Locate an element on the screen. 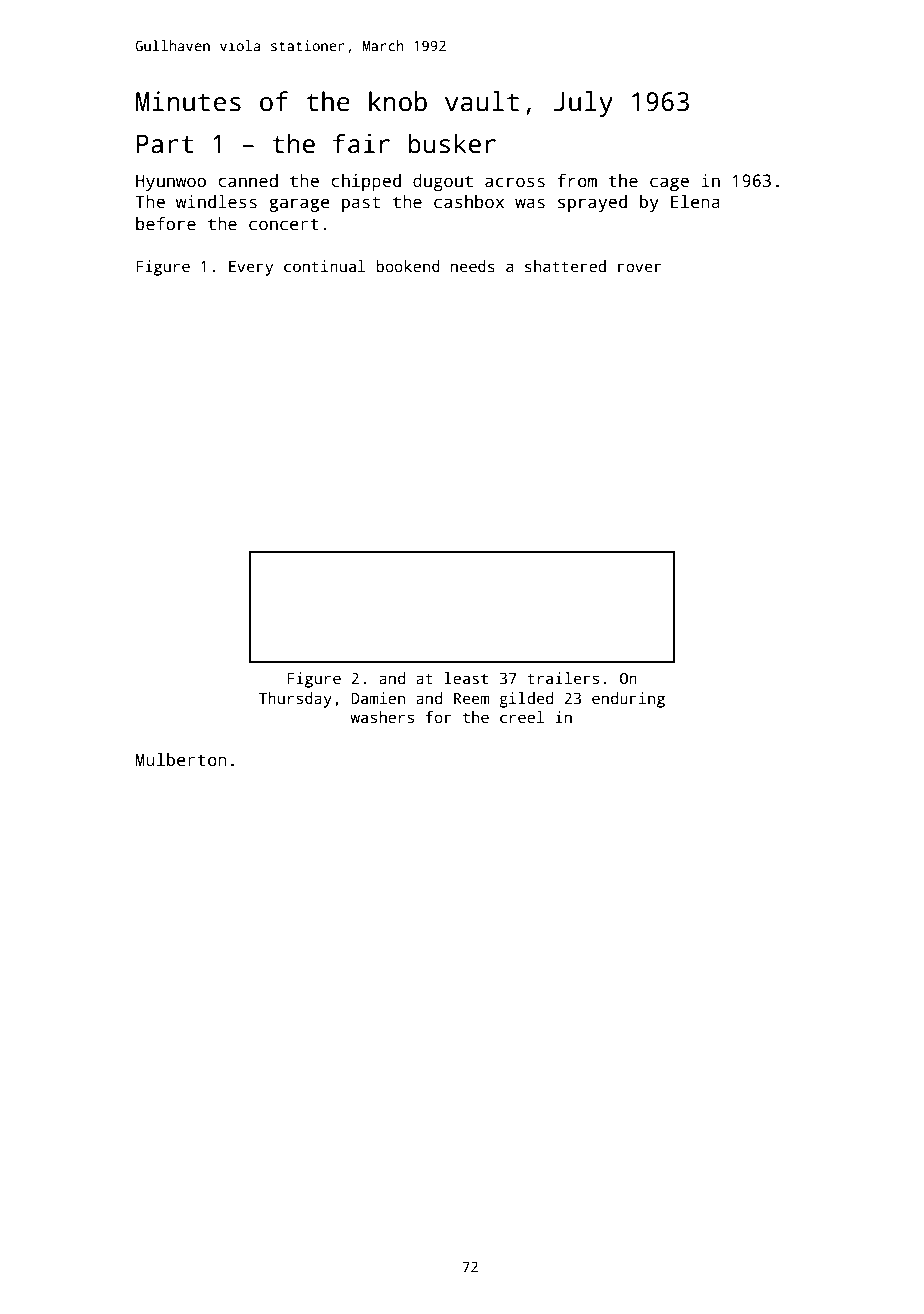 This screenshot has height=1314, width=924. trailers is located at coordinates (563, 678).
